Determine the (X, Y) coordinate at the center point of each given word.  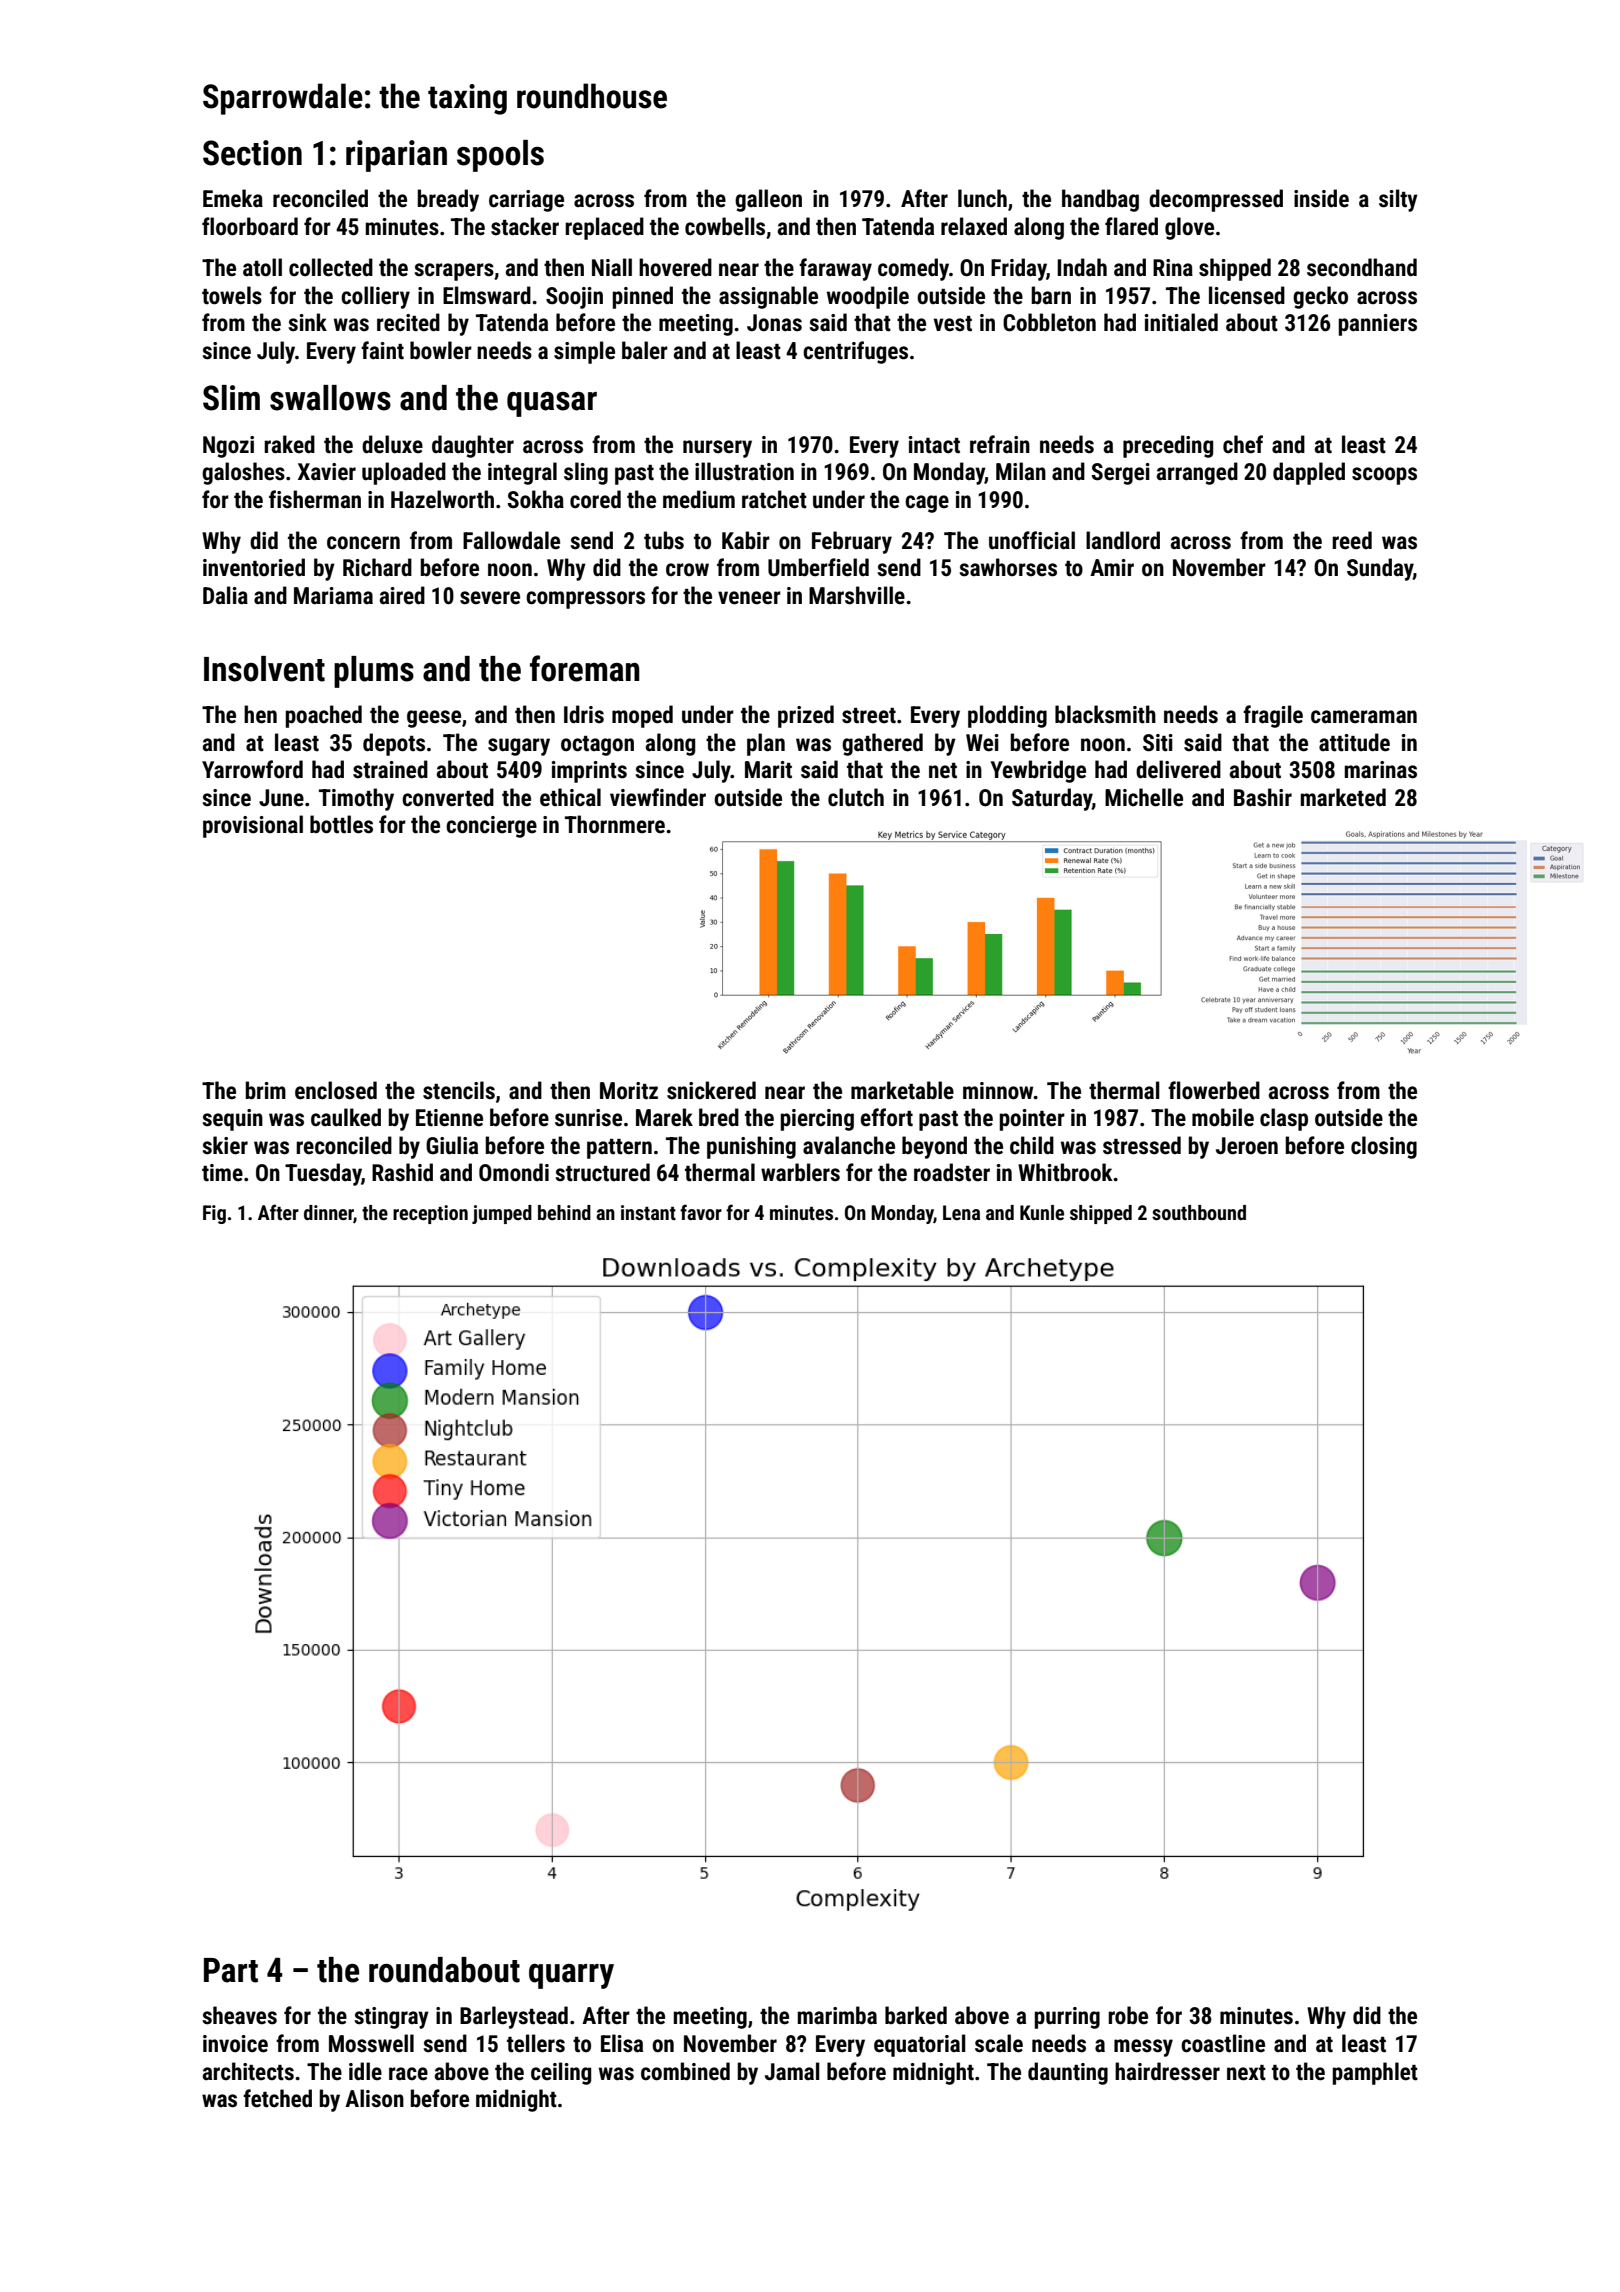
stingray (391, 2018)
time (222, 1173)
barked (916, 2015)
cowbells (725, 226)
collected (331, 267)
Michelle (1144, 797)
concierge (491, 827)
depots (394, 744)
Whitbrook (1065, 1172)
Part (231, 1970)
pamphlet (1375, 2073)
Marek (664, 1117)
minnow (998, 1091)
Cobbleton (1049, 322)
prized (806, 716)
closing (1384, 1147)
